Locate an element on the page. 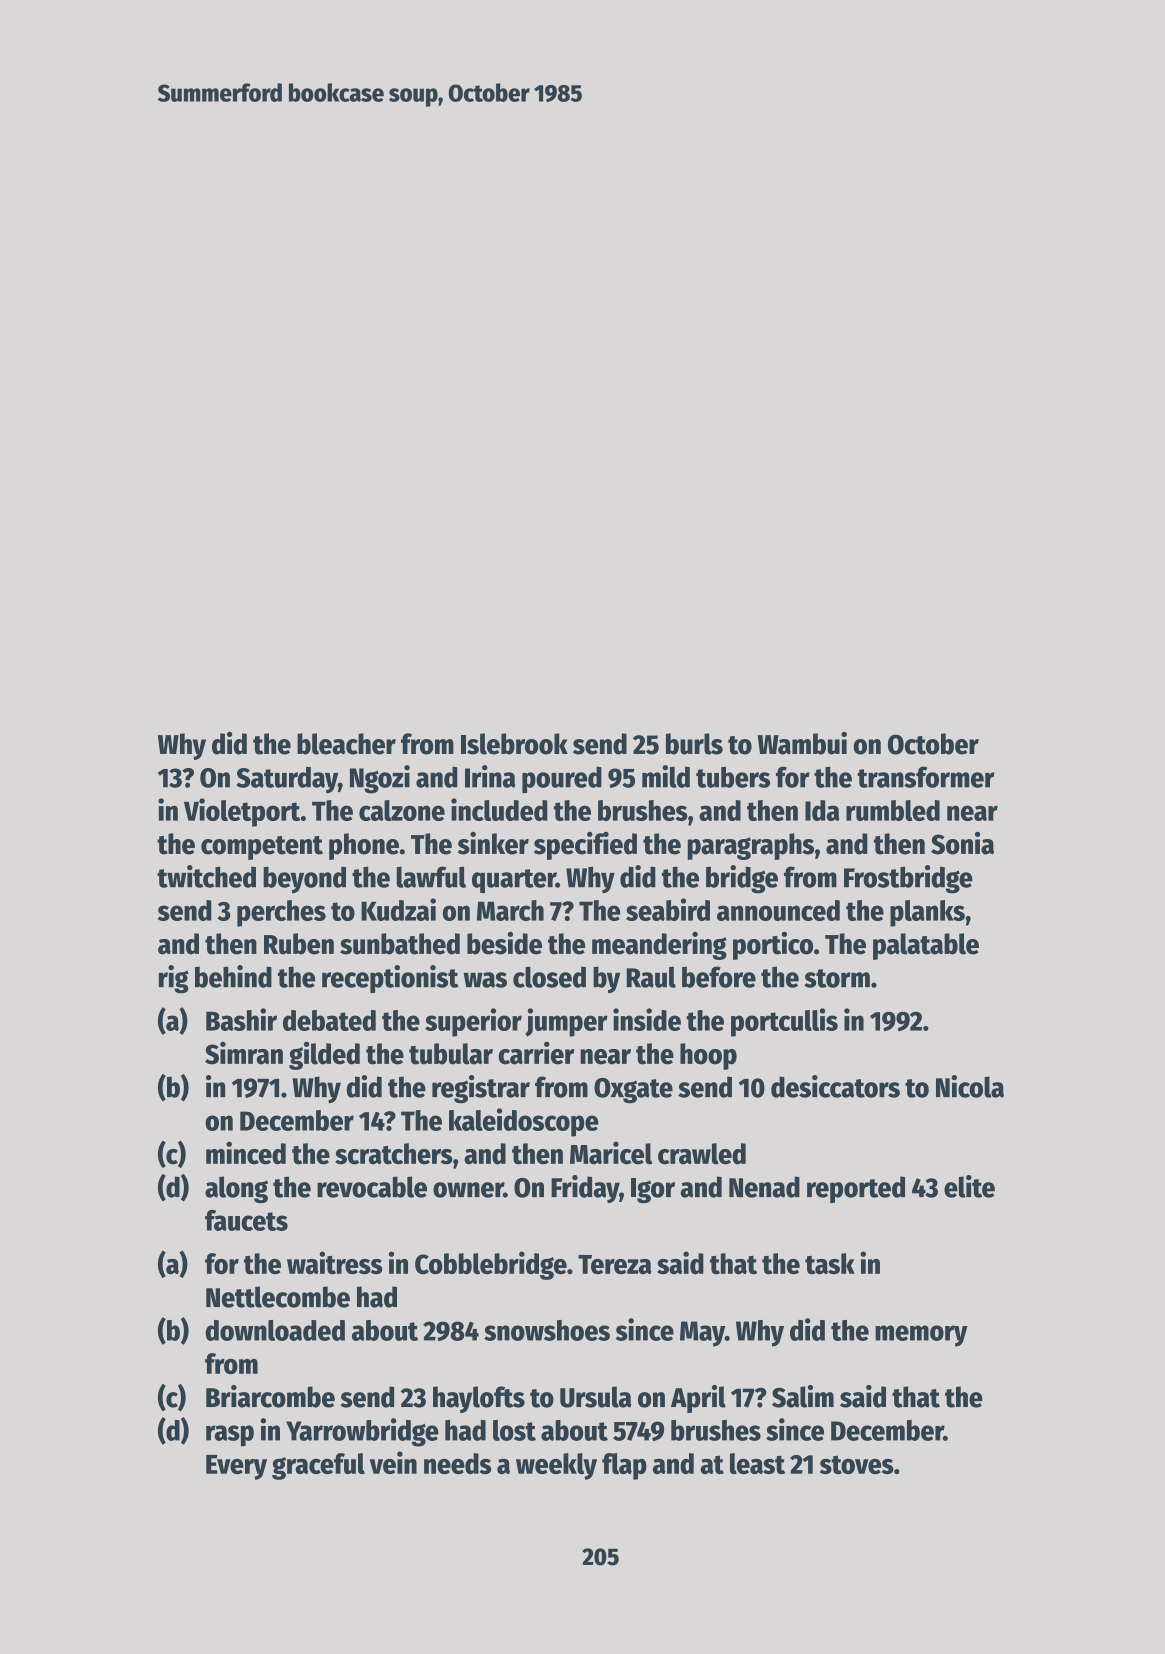 This image has height=1654, width=1165. desiccators is located at coordinates (835, 1086).
